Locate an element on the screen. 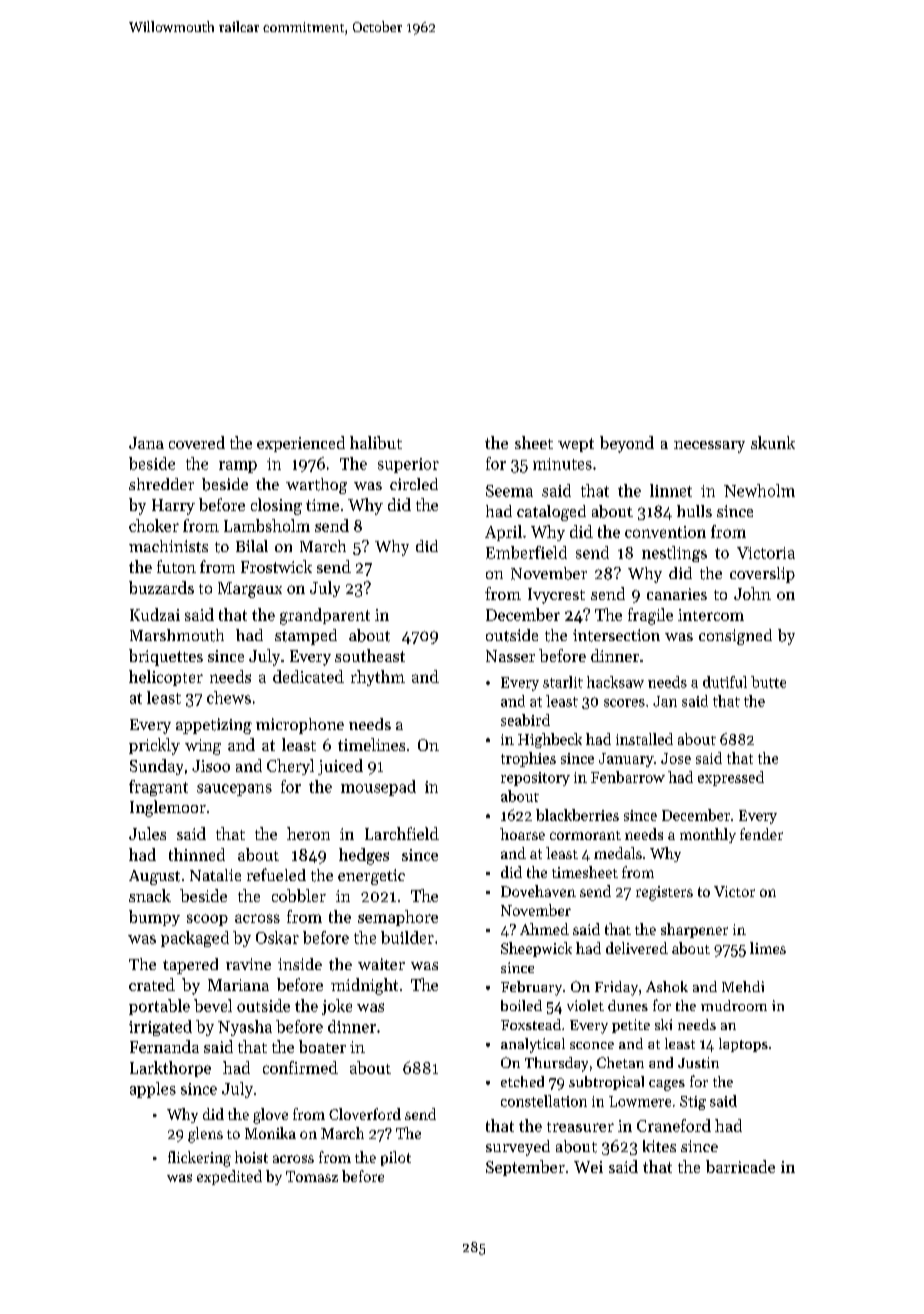 This screenshot has height=1314, width=924. boater is located at coordinates (322, 1046).
